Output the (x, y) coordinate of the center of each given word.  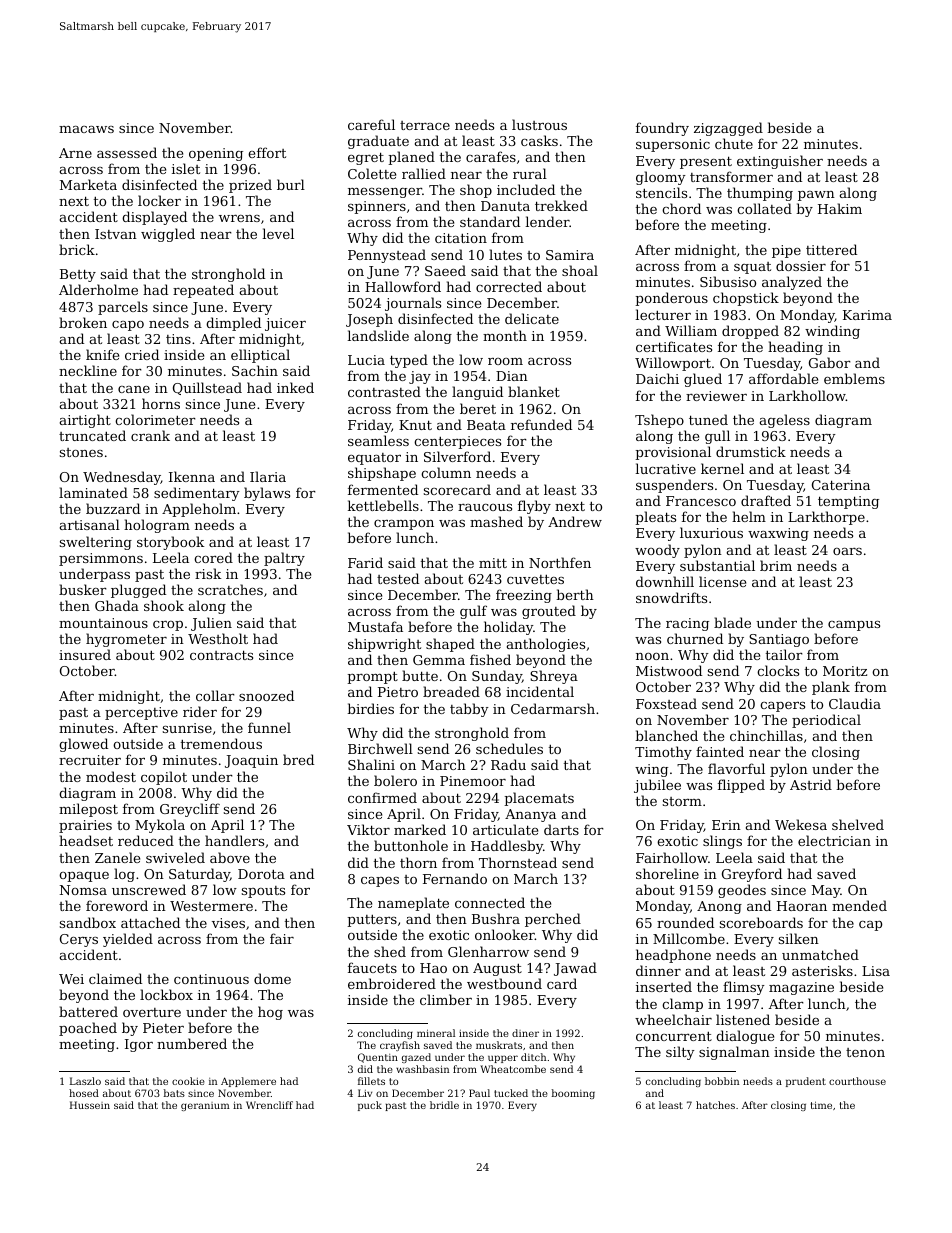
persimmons (101, 559)
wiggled (168, 235)
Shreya (554, 677)
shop (476, 191)
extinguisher (780, 162)
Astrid (811, 784)
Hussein (90, 1105)
